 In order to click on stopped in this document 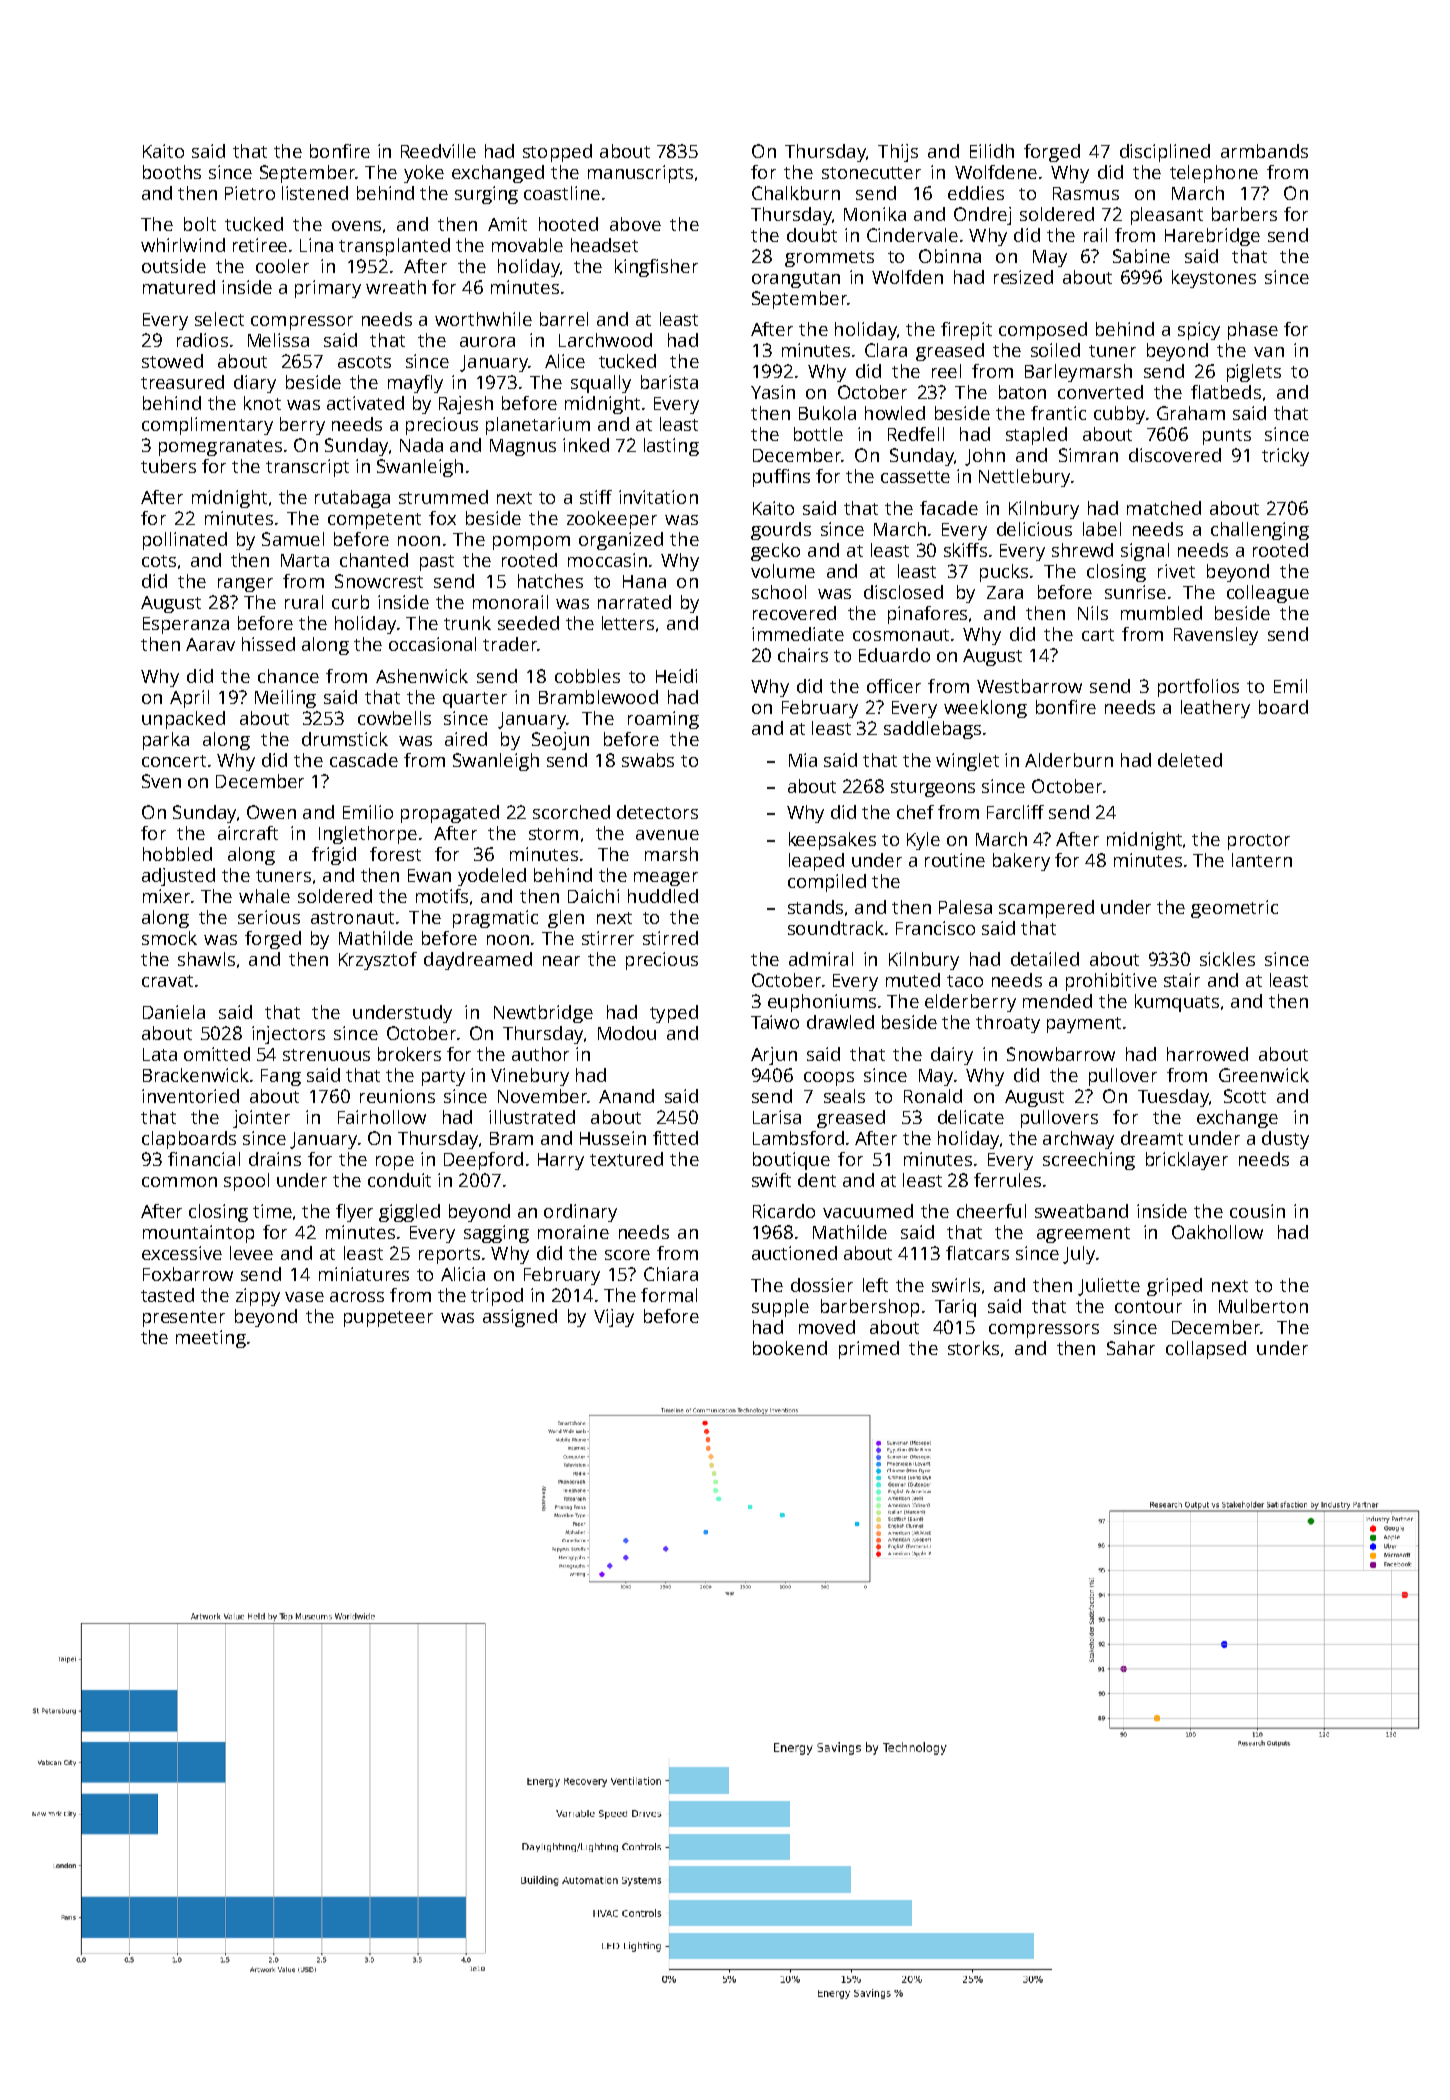, I will do `click(557, 153)`.
